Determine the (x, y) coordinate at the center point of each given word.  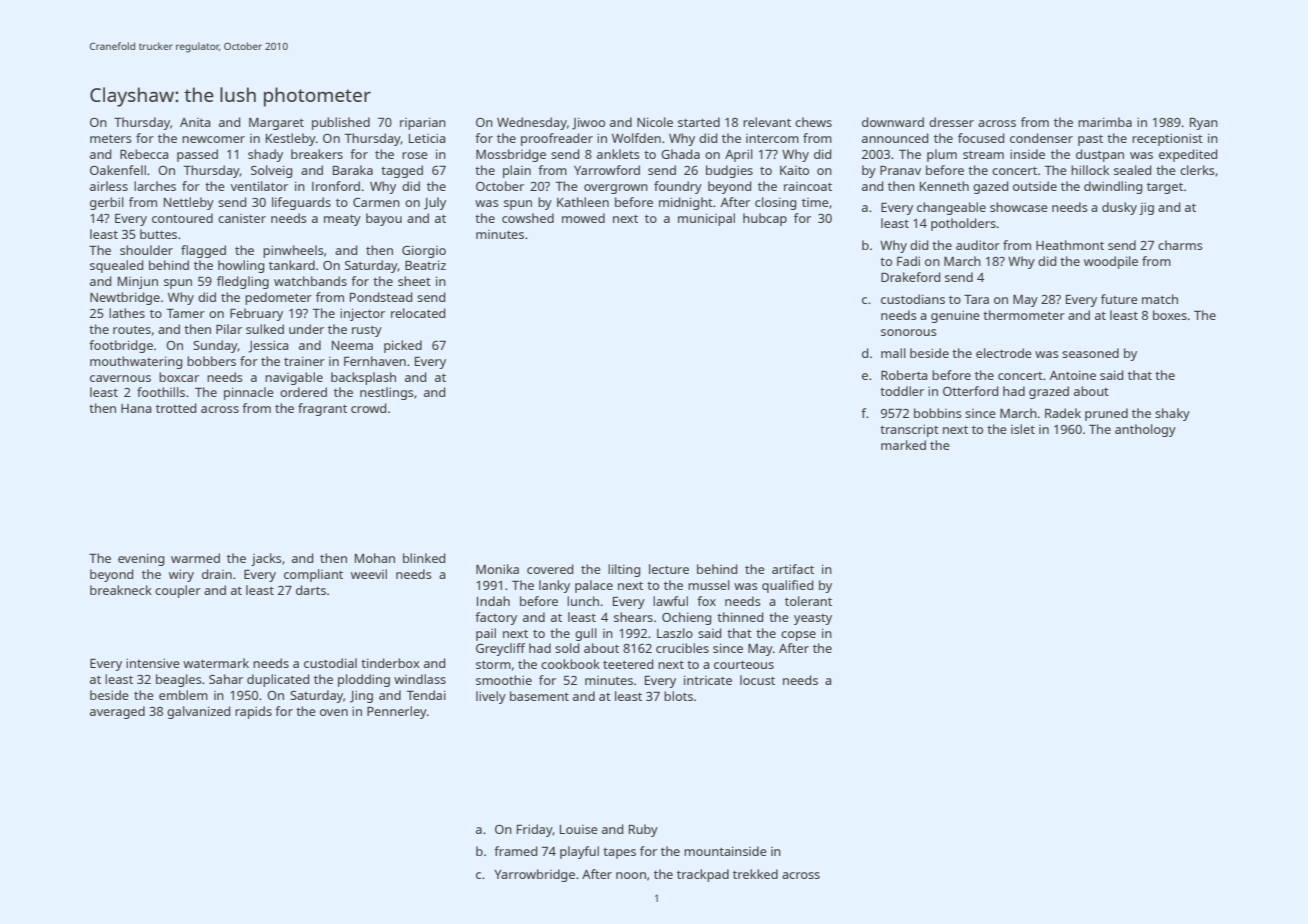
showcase (1019, 207)
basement (539, 696)
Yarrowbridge (534, 875)
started (699, 122)
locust (757, 680)
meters (111, 139)
